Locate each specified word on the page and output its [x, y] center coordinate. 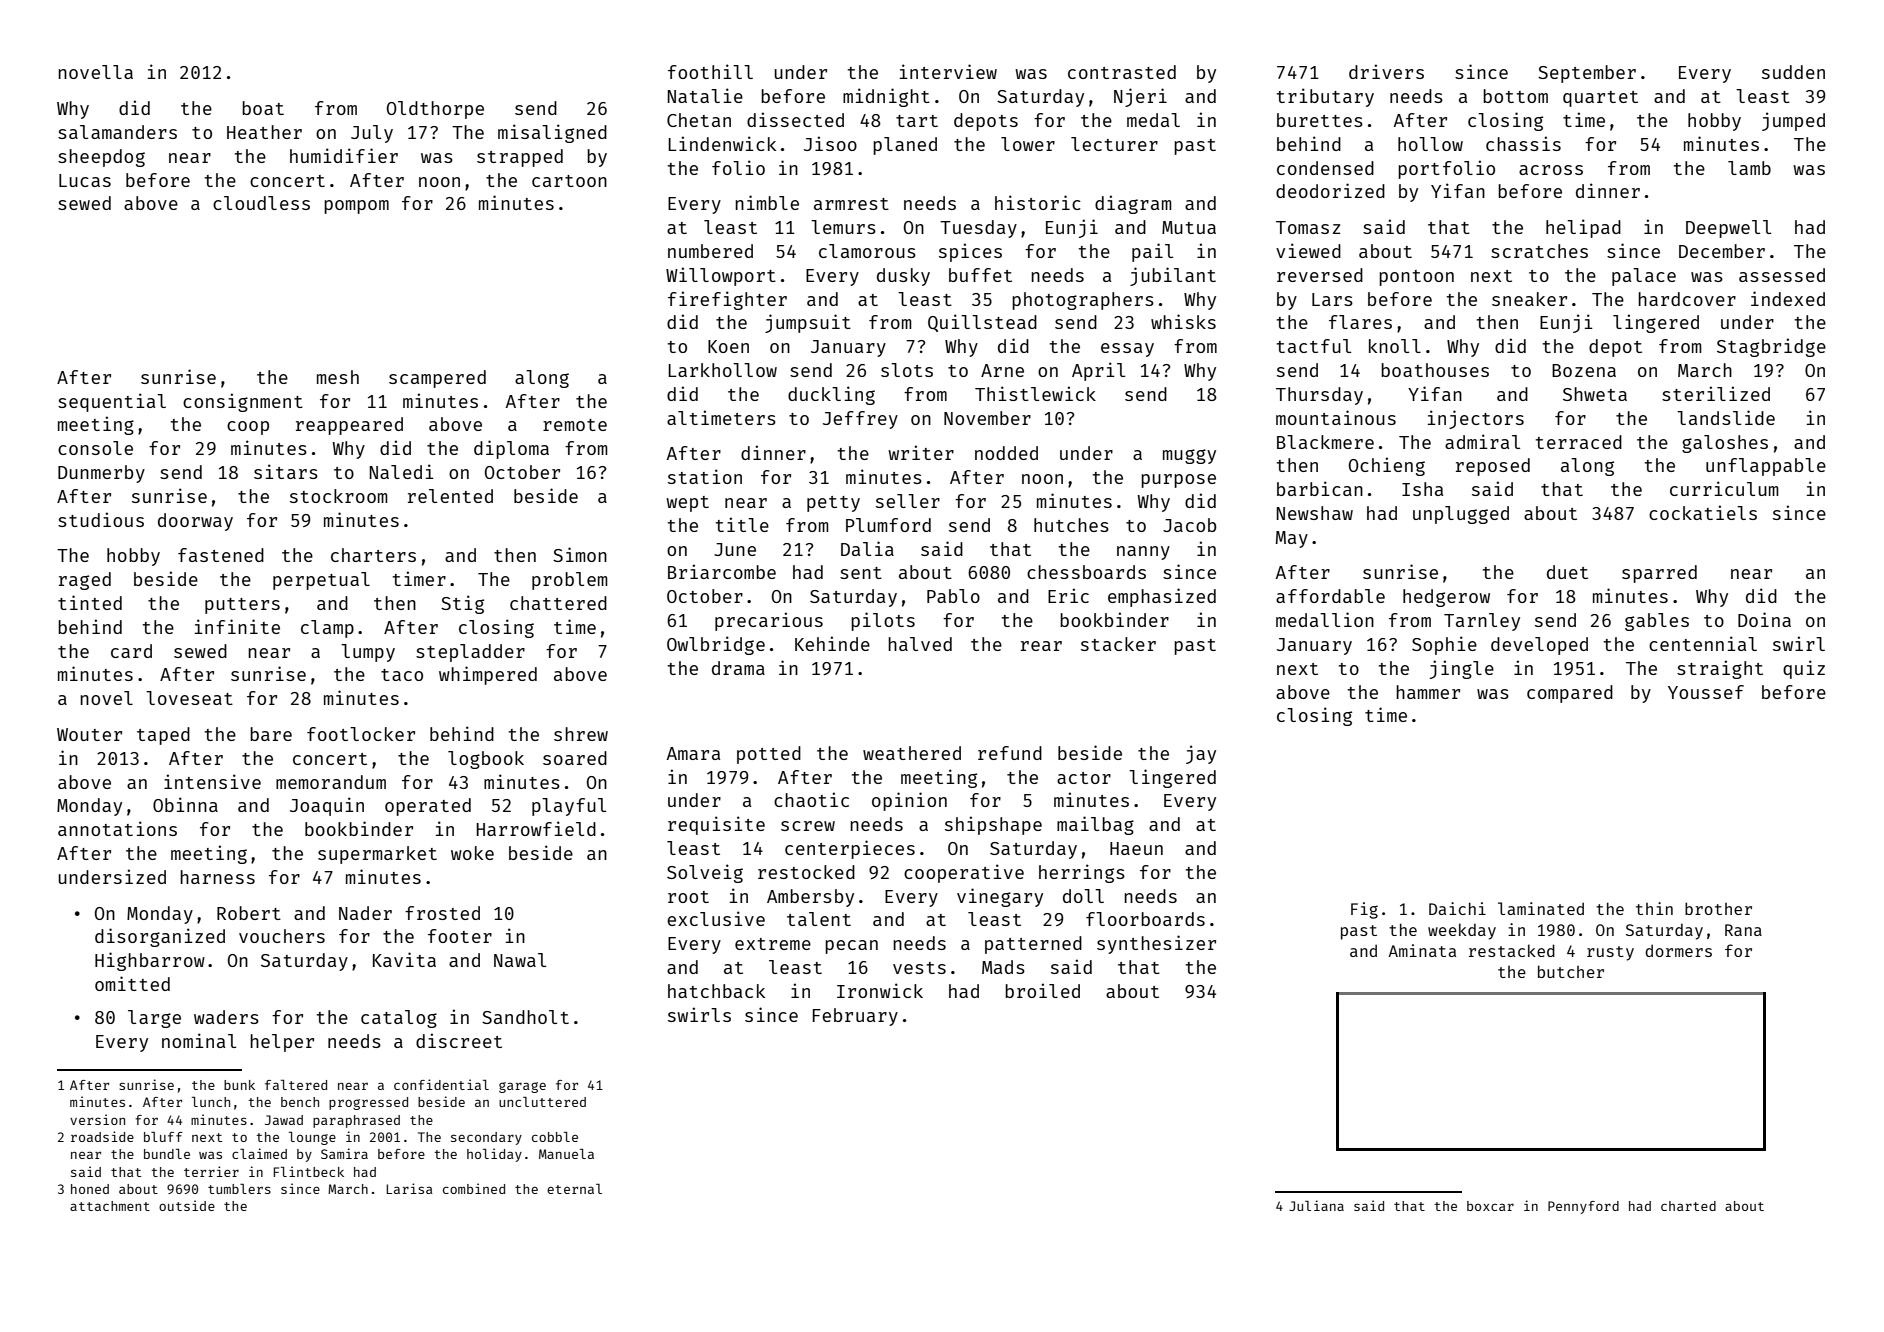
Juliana [1316, 1205]
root [688, 897]
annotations [117, 828]
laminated [1541, 908]
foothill [710, 71]
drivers [1386, 71]
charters [373, 555]
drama [738, 668]
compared [1570, 694]
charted [1688, 1206]
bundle [167, 1154]
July [372, 134]
